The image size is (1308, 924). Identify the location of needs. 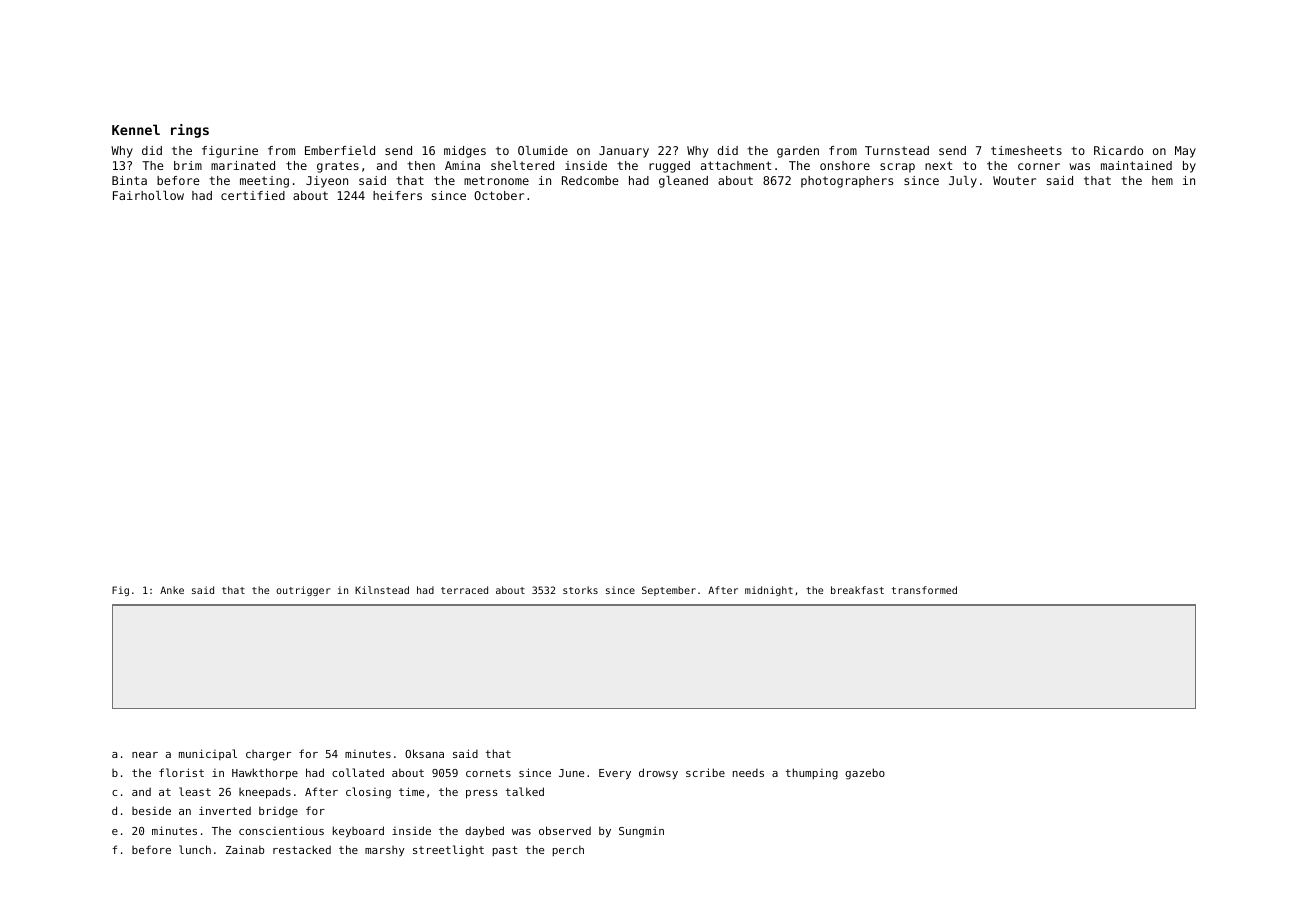
(748, 773).
